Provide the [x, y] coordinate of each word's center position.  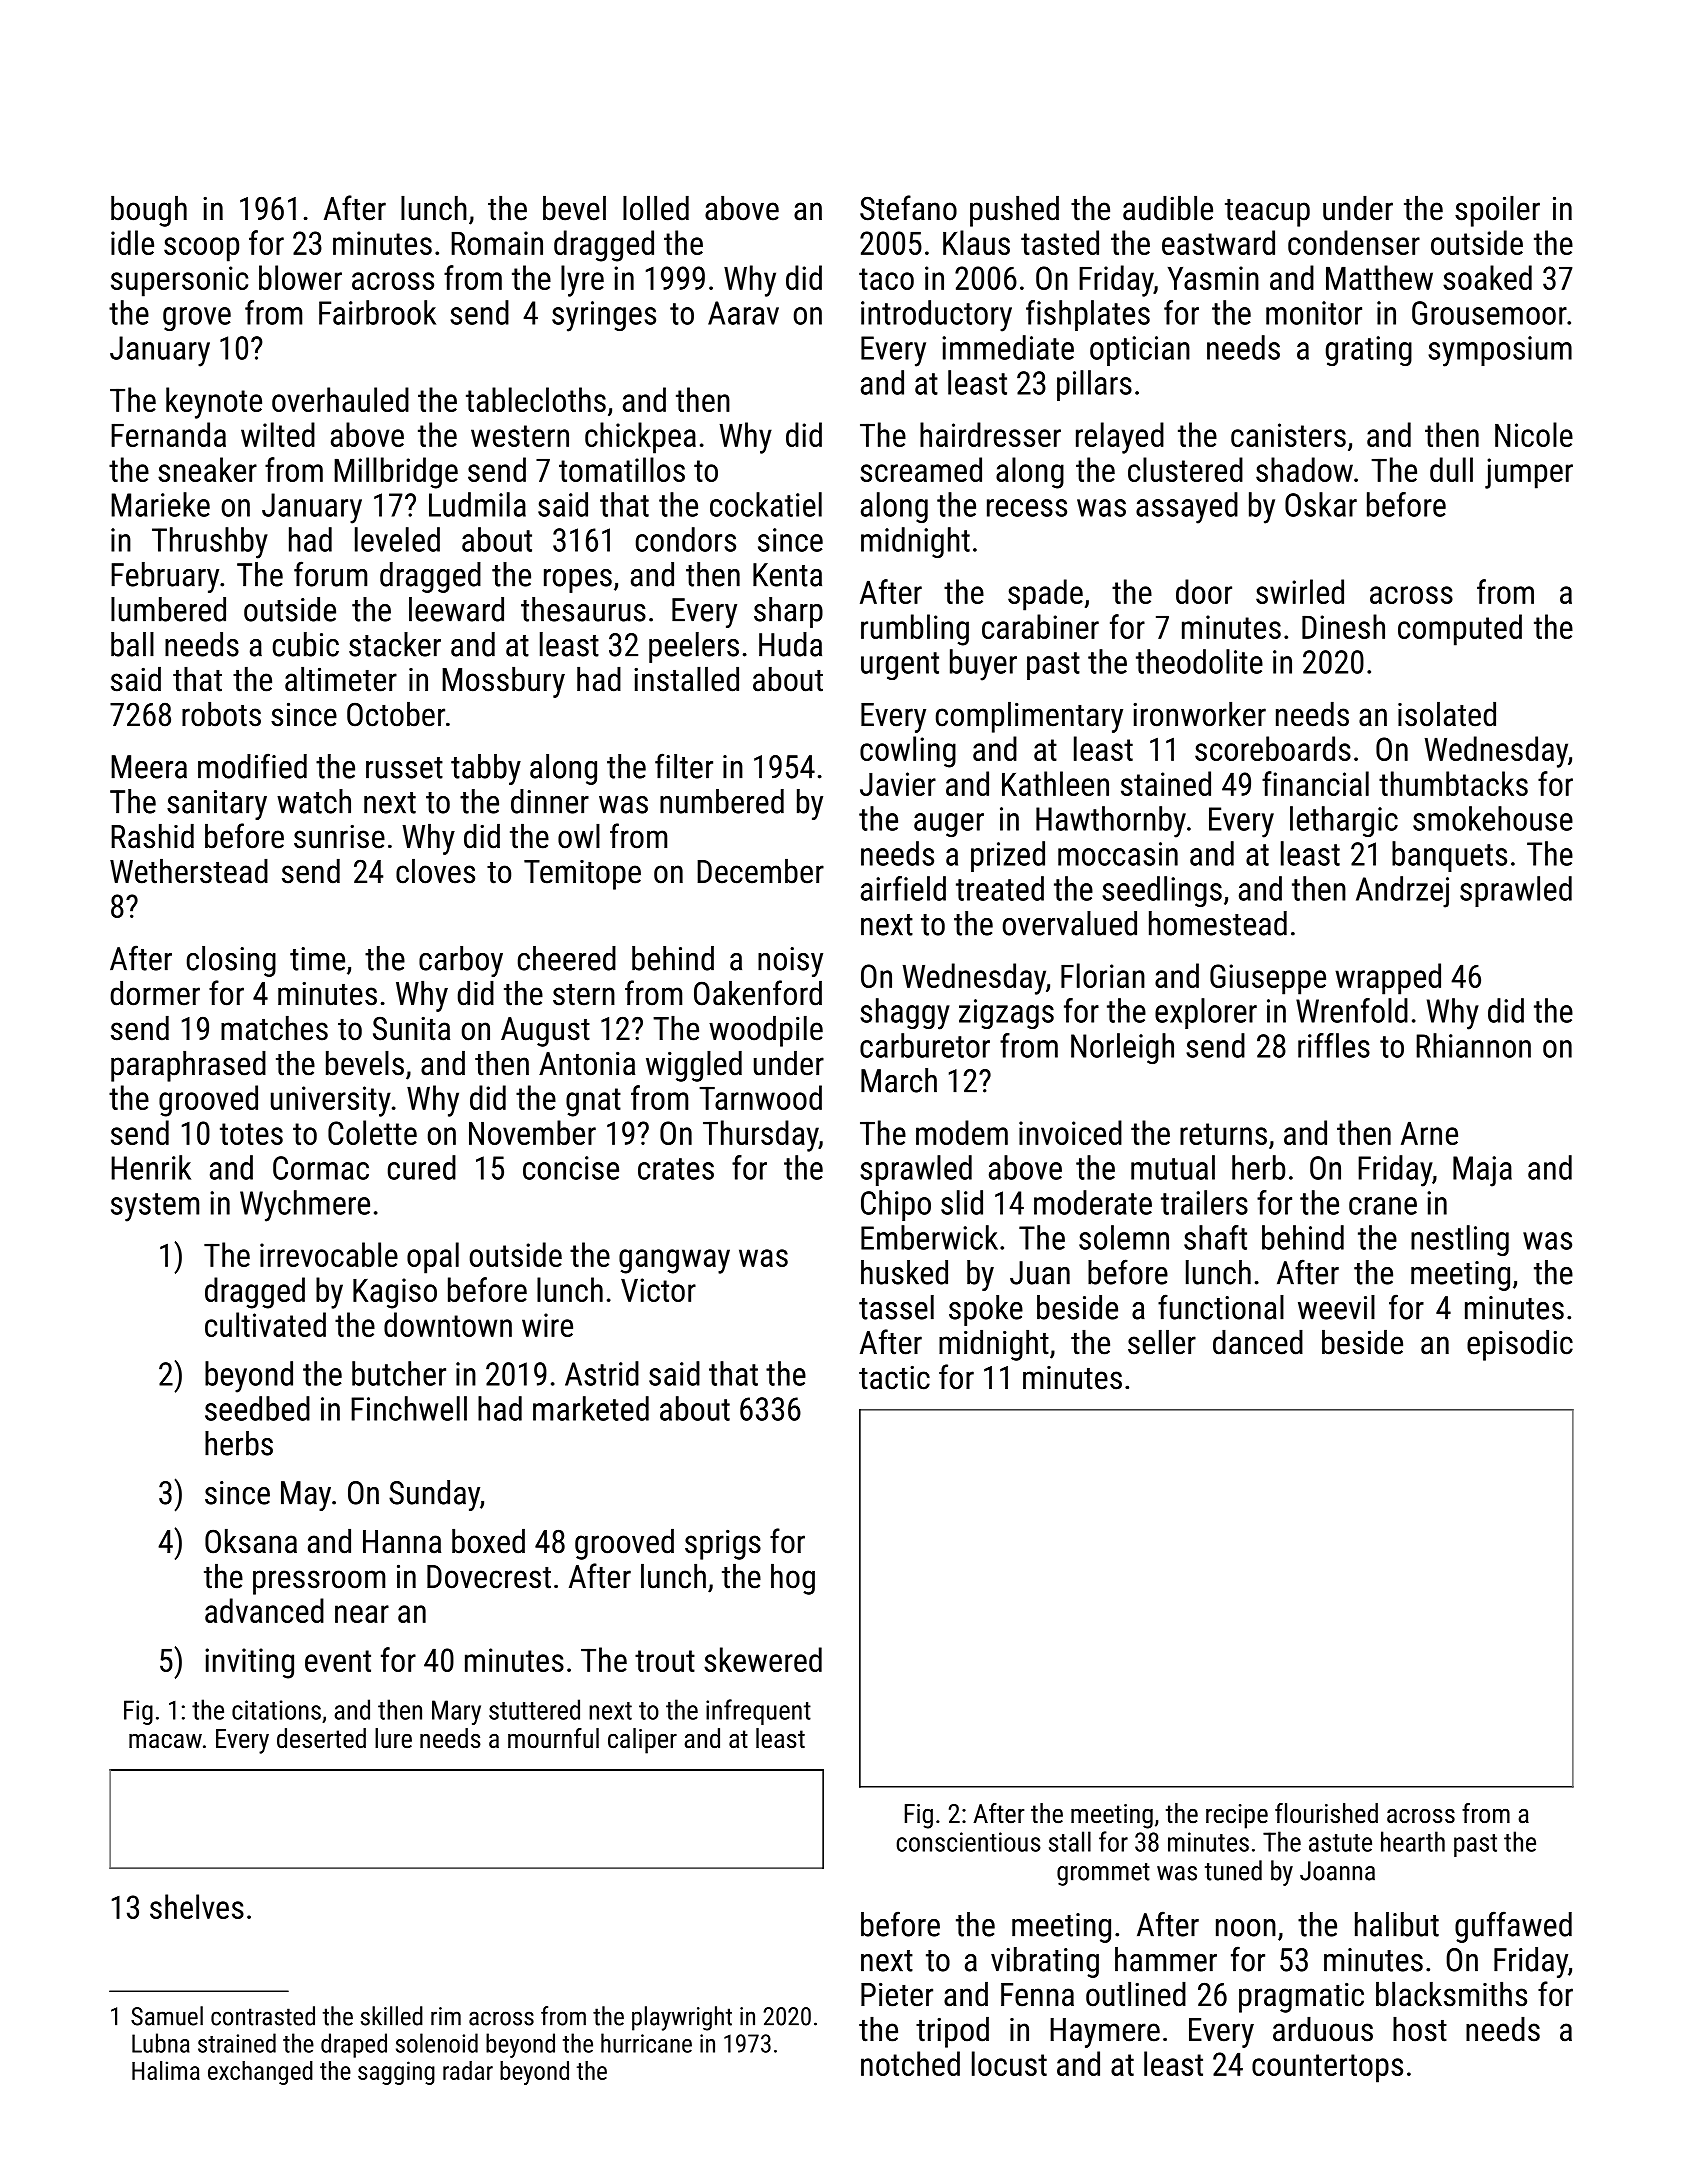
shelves [197, 1906]
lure [393, 1738]
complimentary [1029, 717]
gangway [674, 1261]
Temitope [582, 875]
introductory [936, 316]
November [532, 1132]
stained [1166, 783]
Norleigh [1122, 1048]
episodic [1520, 1345]
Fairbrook [377, 312]
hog [793, 1579]
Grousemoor [1489, 313]
